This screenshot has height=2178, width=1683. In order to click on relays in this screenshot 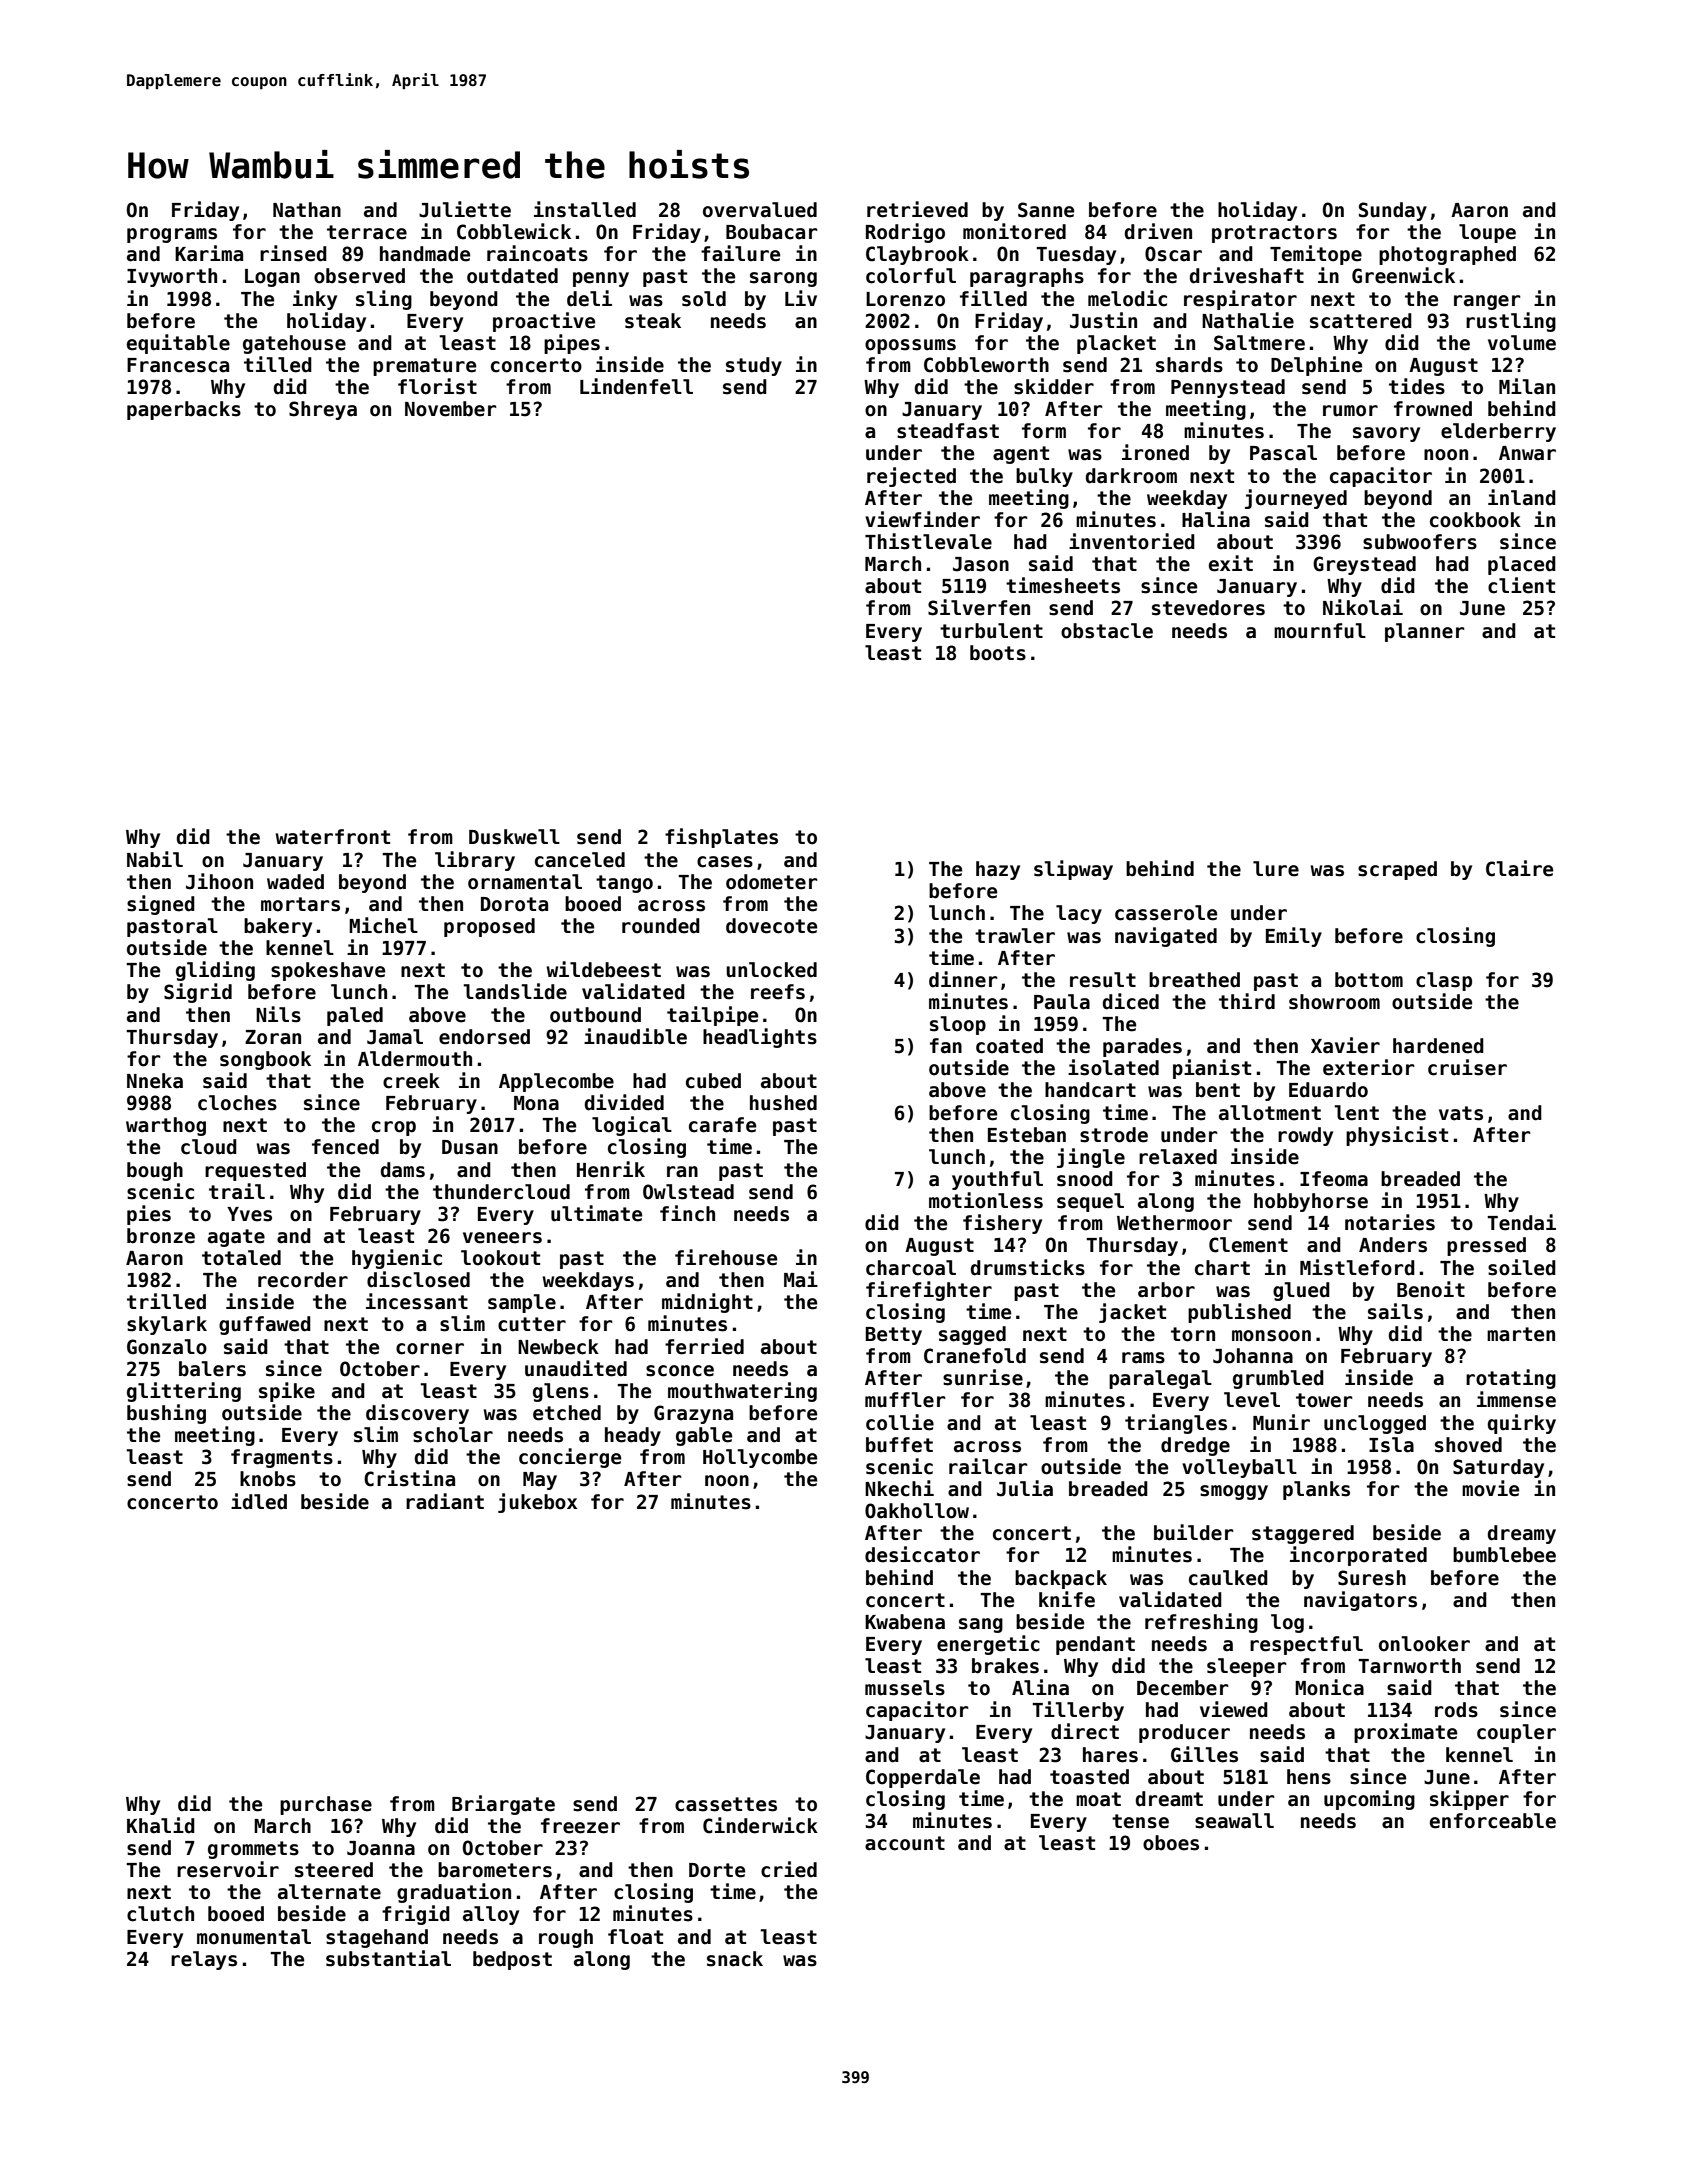, I will do `click(204, 1960)`.
